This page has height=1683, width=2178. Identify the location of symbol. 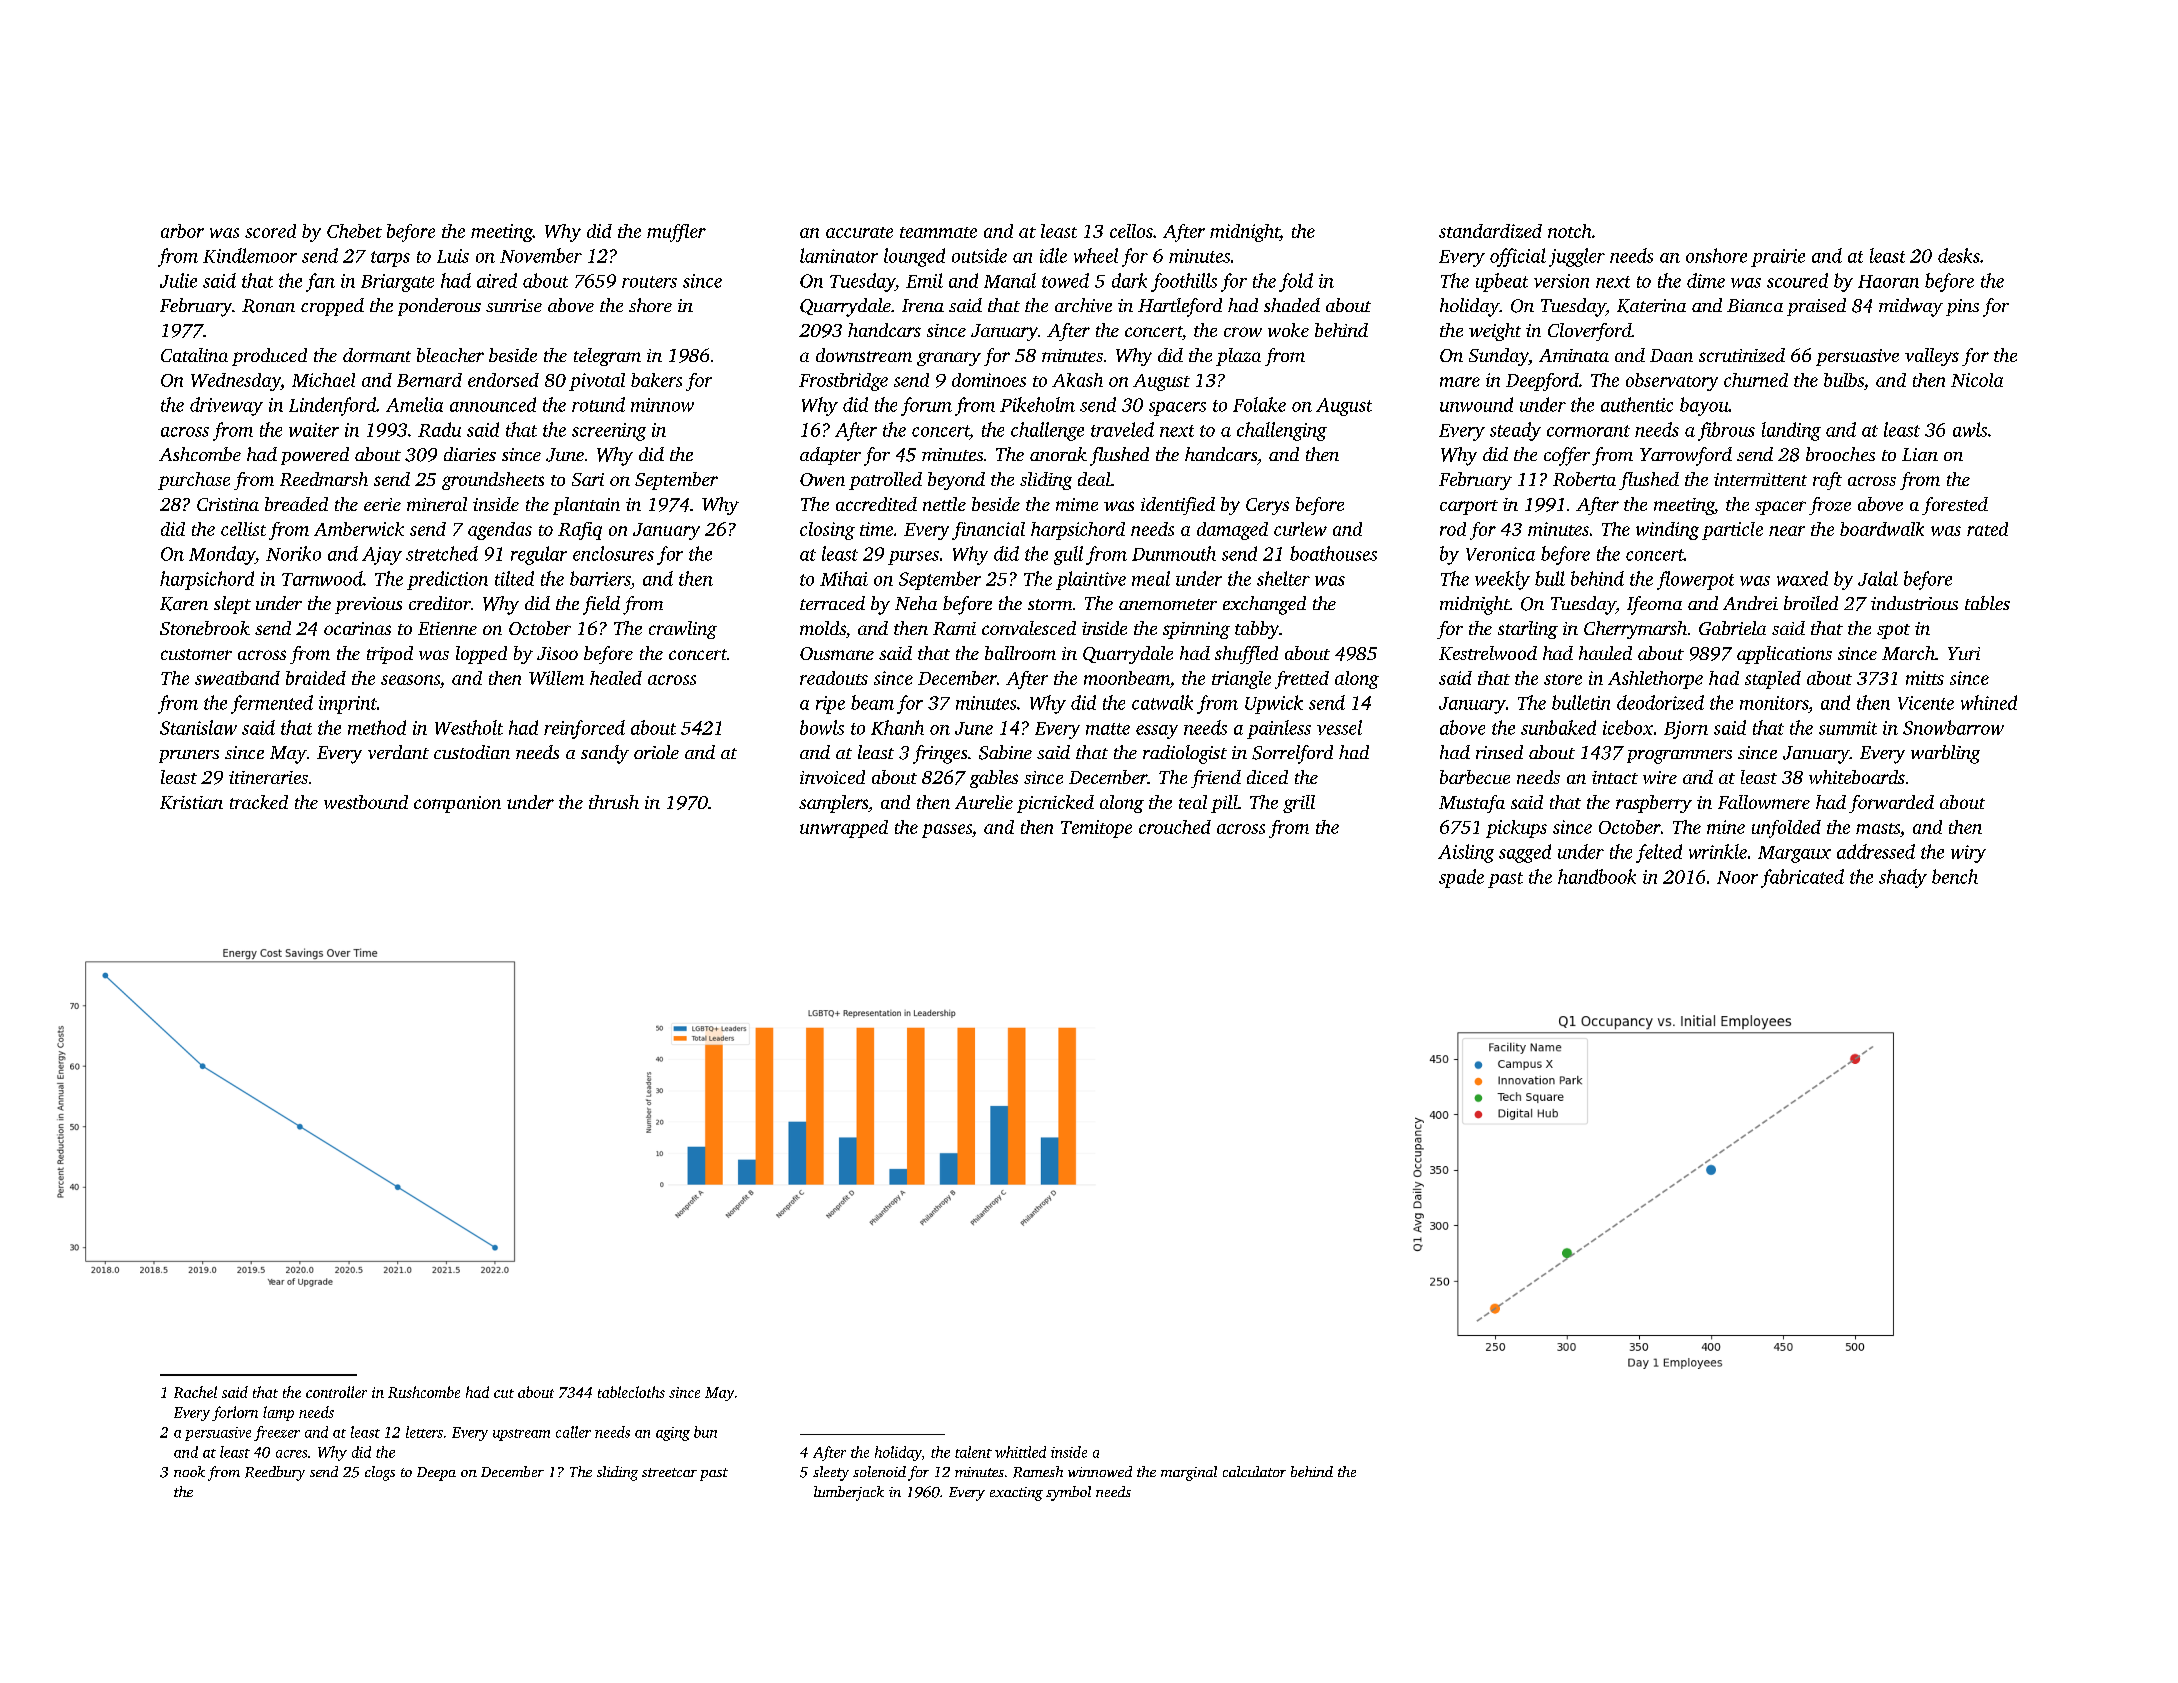
(1068, 1493).
